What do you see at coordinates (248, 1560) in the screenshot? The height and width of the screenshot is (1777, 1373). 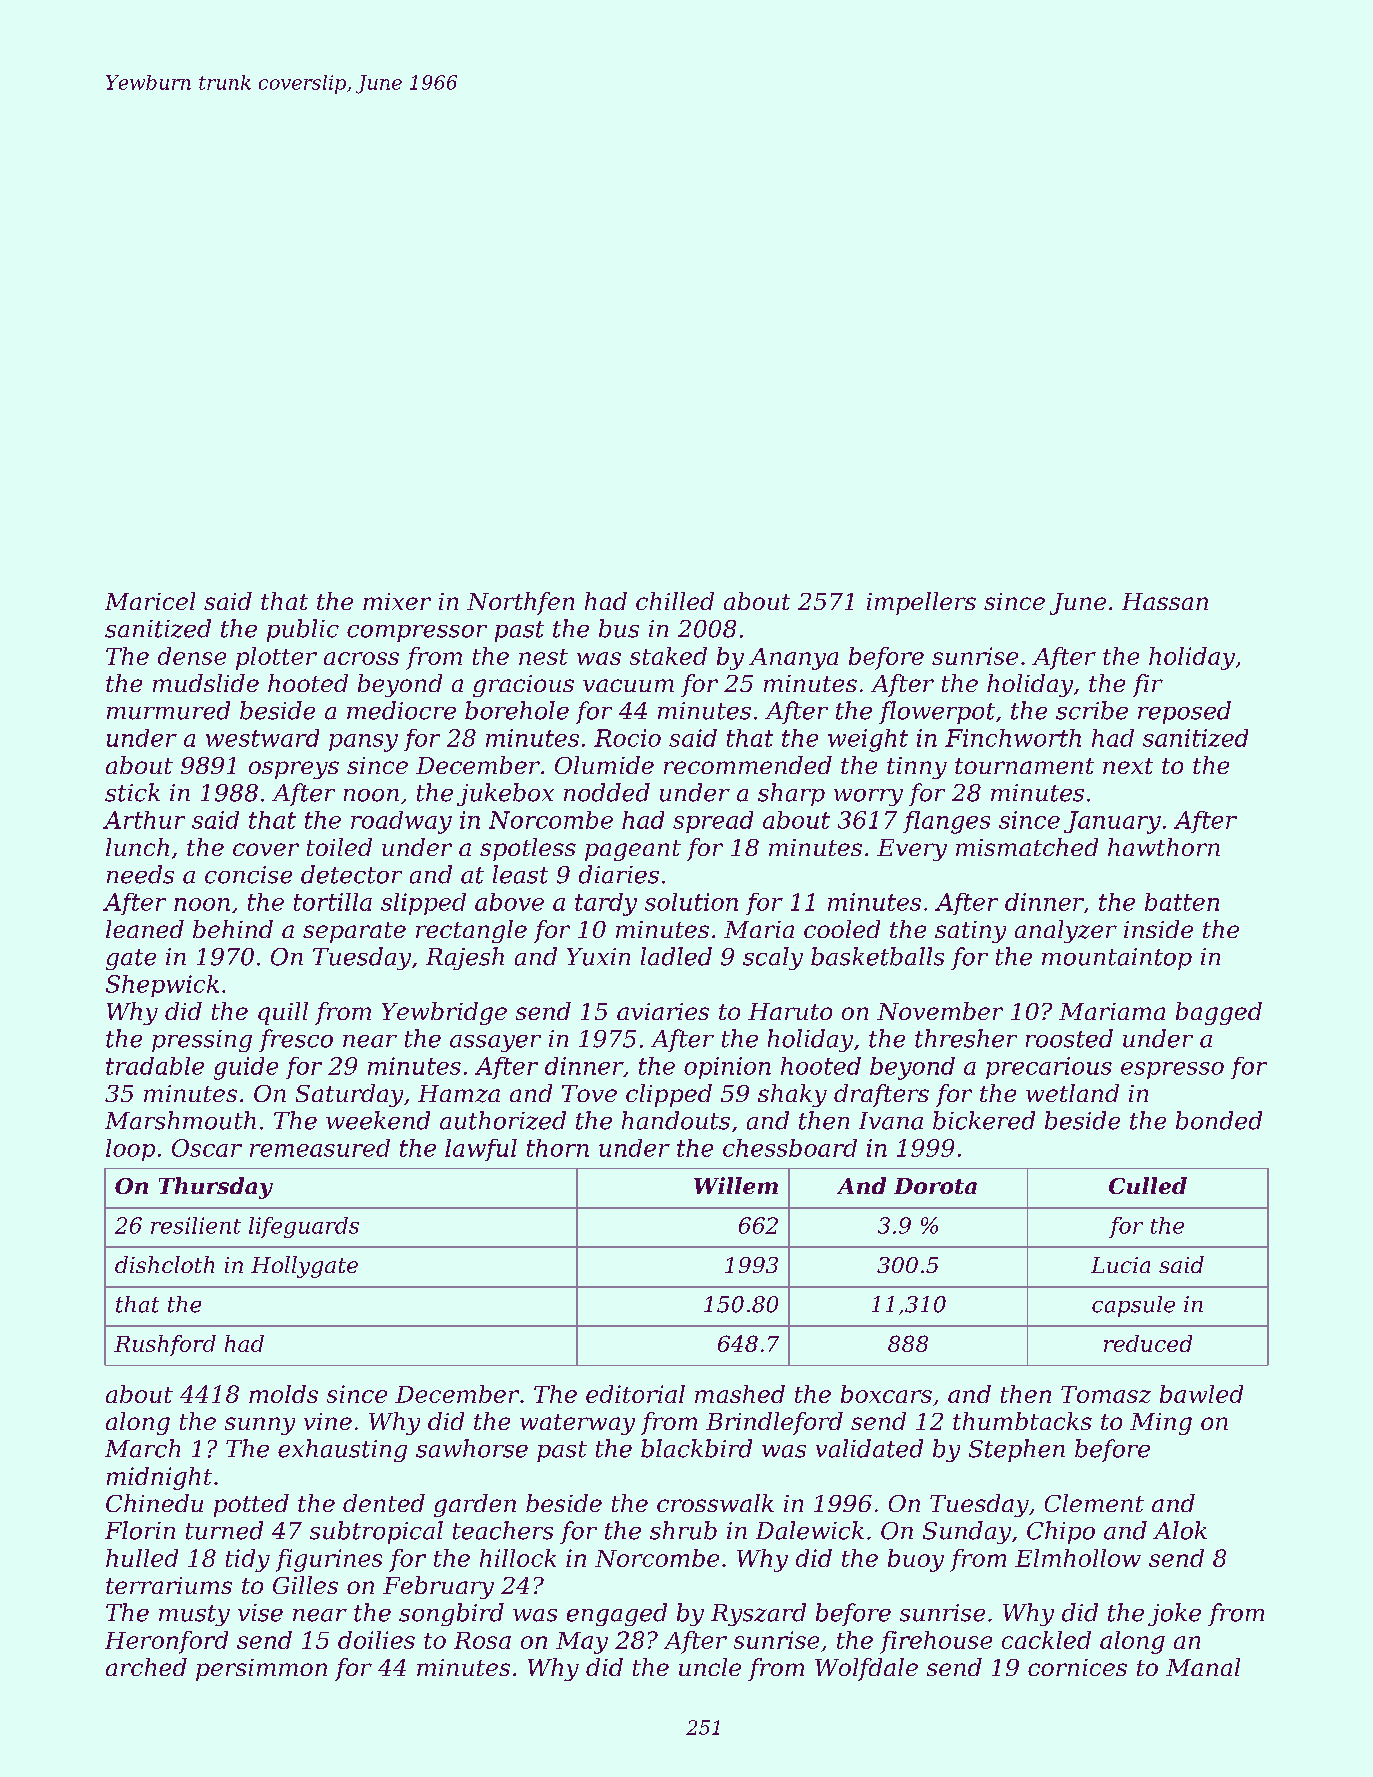 I see `tidy` at bounding box center [248, 1560].
